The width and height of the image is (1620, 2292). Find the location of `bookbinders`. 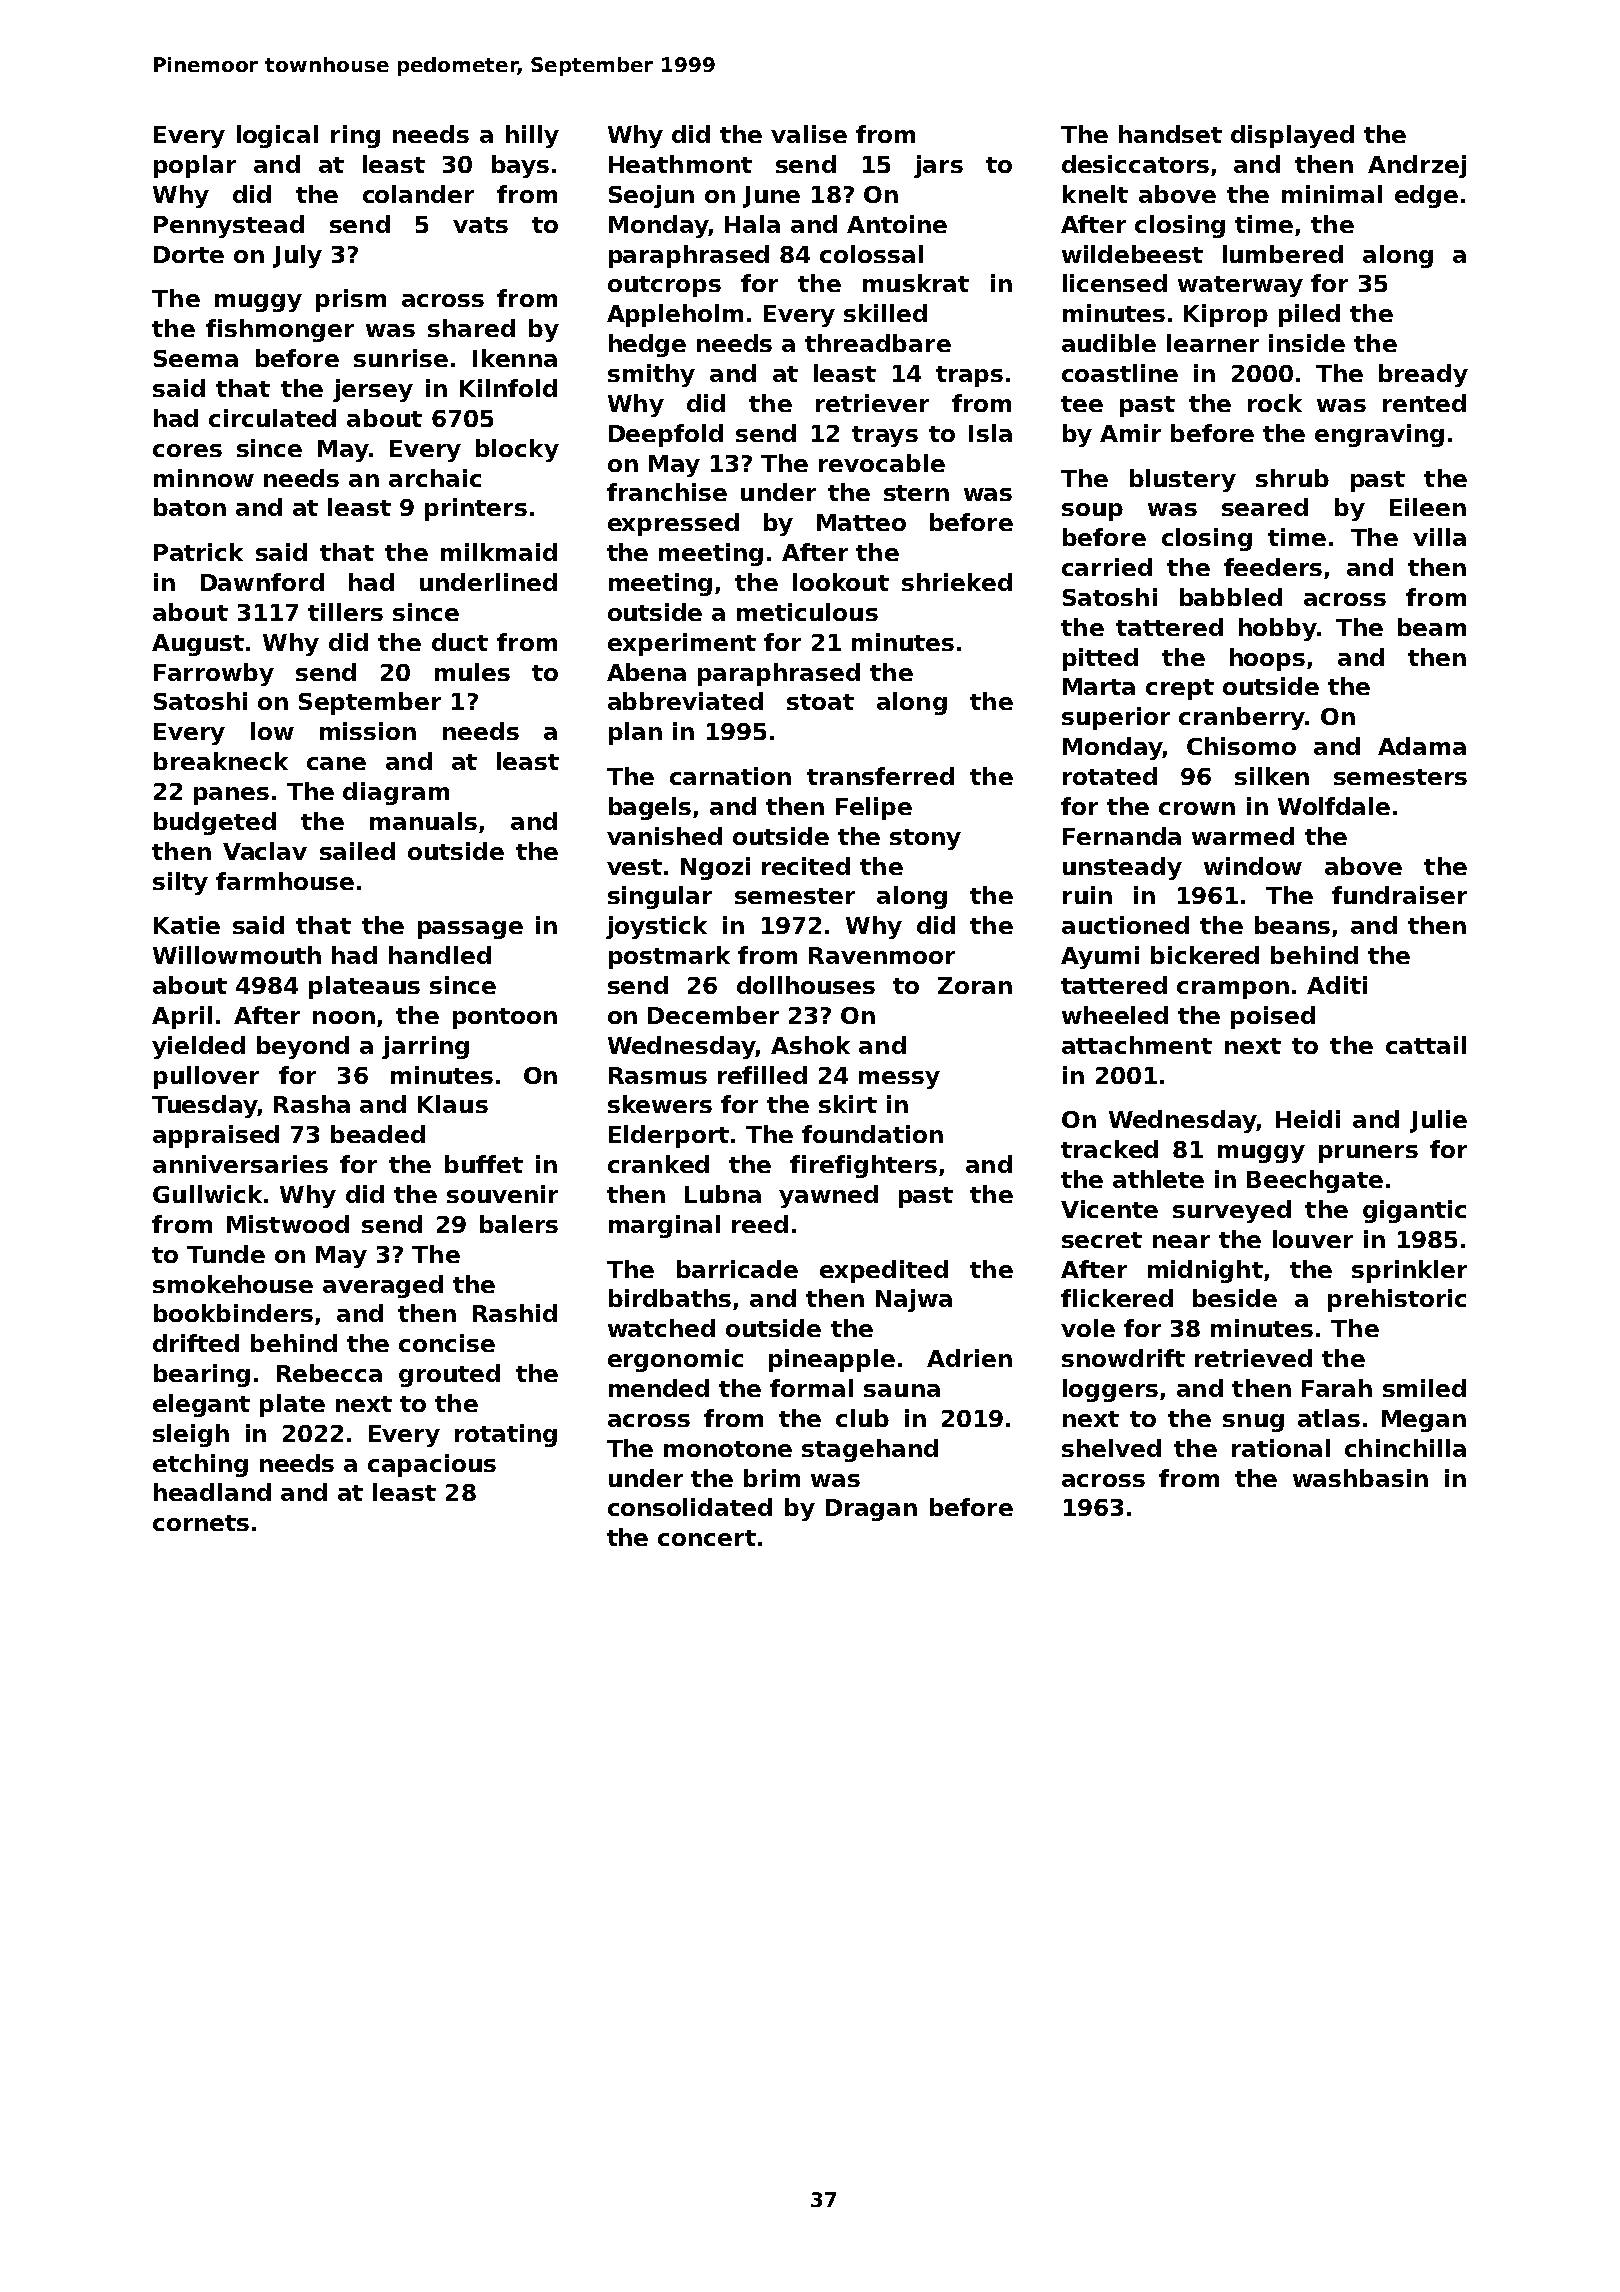

bookbinders is located at coordinates (233, 1313).
